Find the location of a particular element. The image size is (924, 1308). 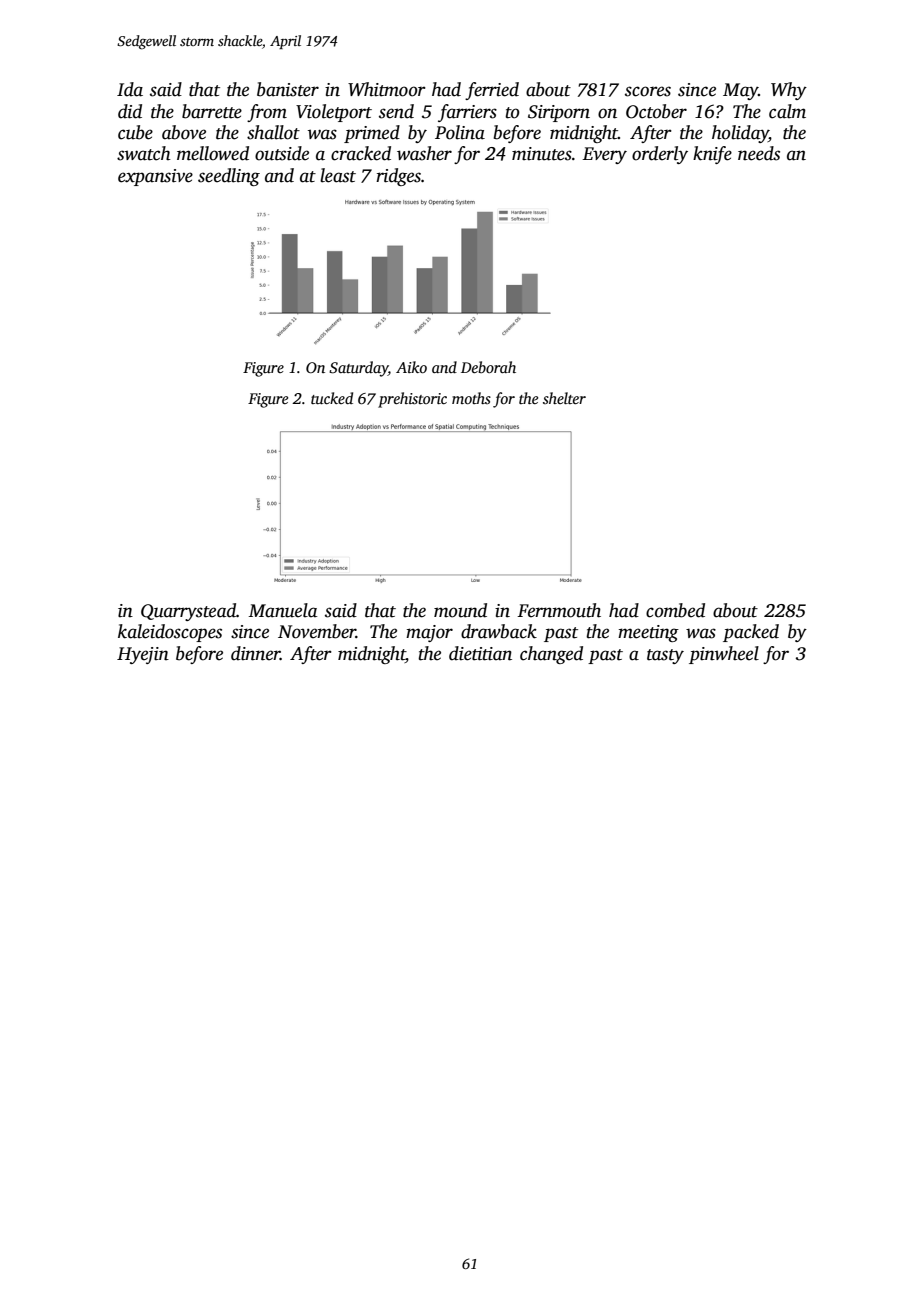

knife is located at coordinates (712, 155).
